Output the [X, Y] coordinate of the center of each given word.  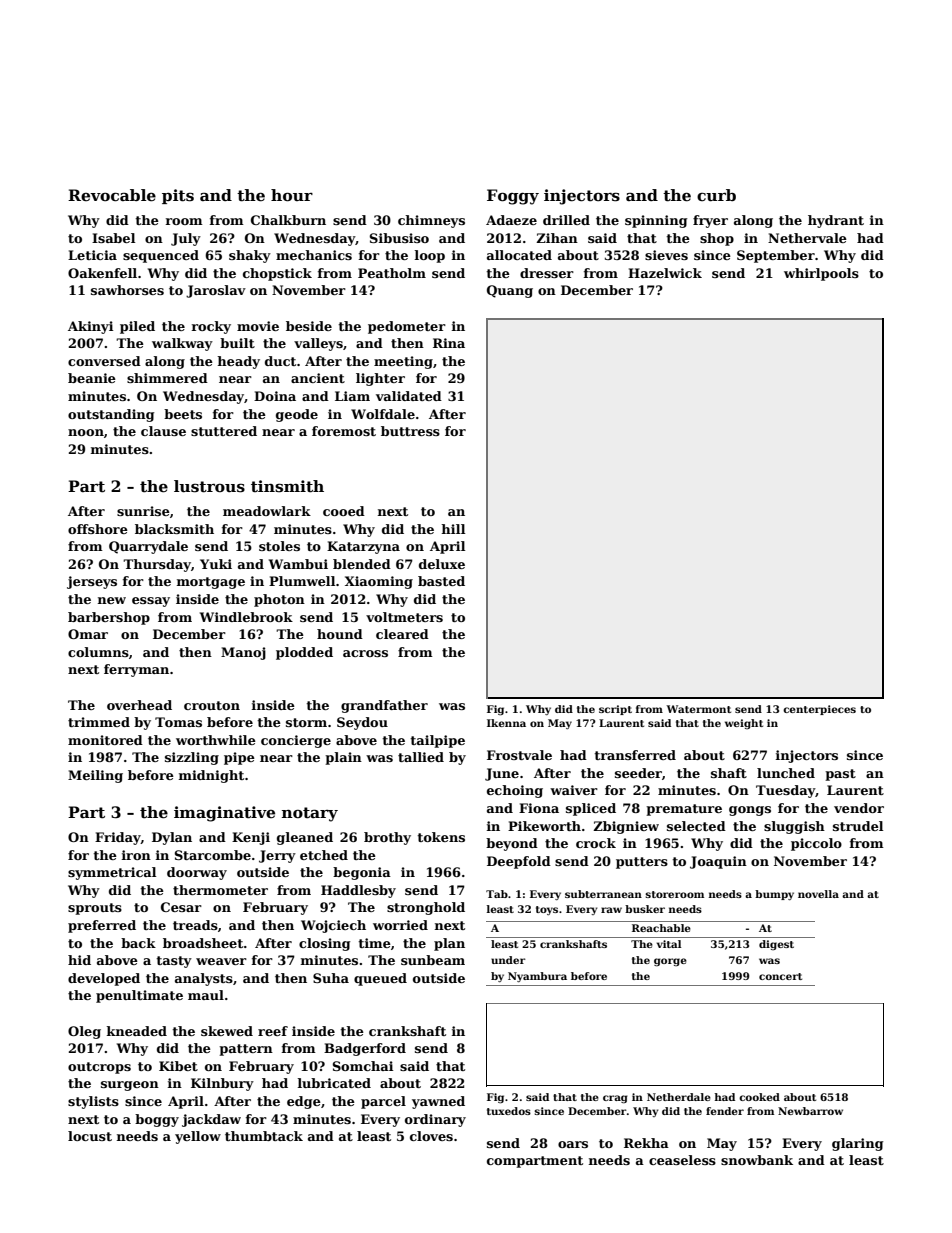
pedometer [407, 327]
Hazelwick [665, 273]
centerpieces [819, 710]
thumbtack [264, 1136]
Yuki [216, 564]
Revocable [112, 195]
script [615, 710]
